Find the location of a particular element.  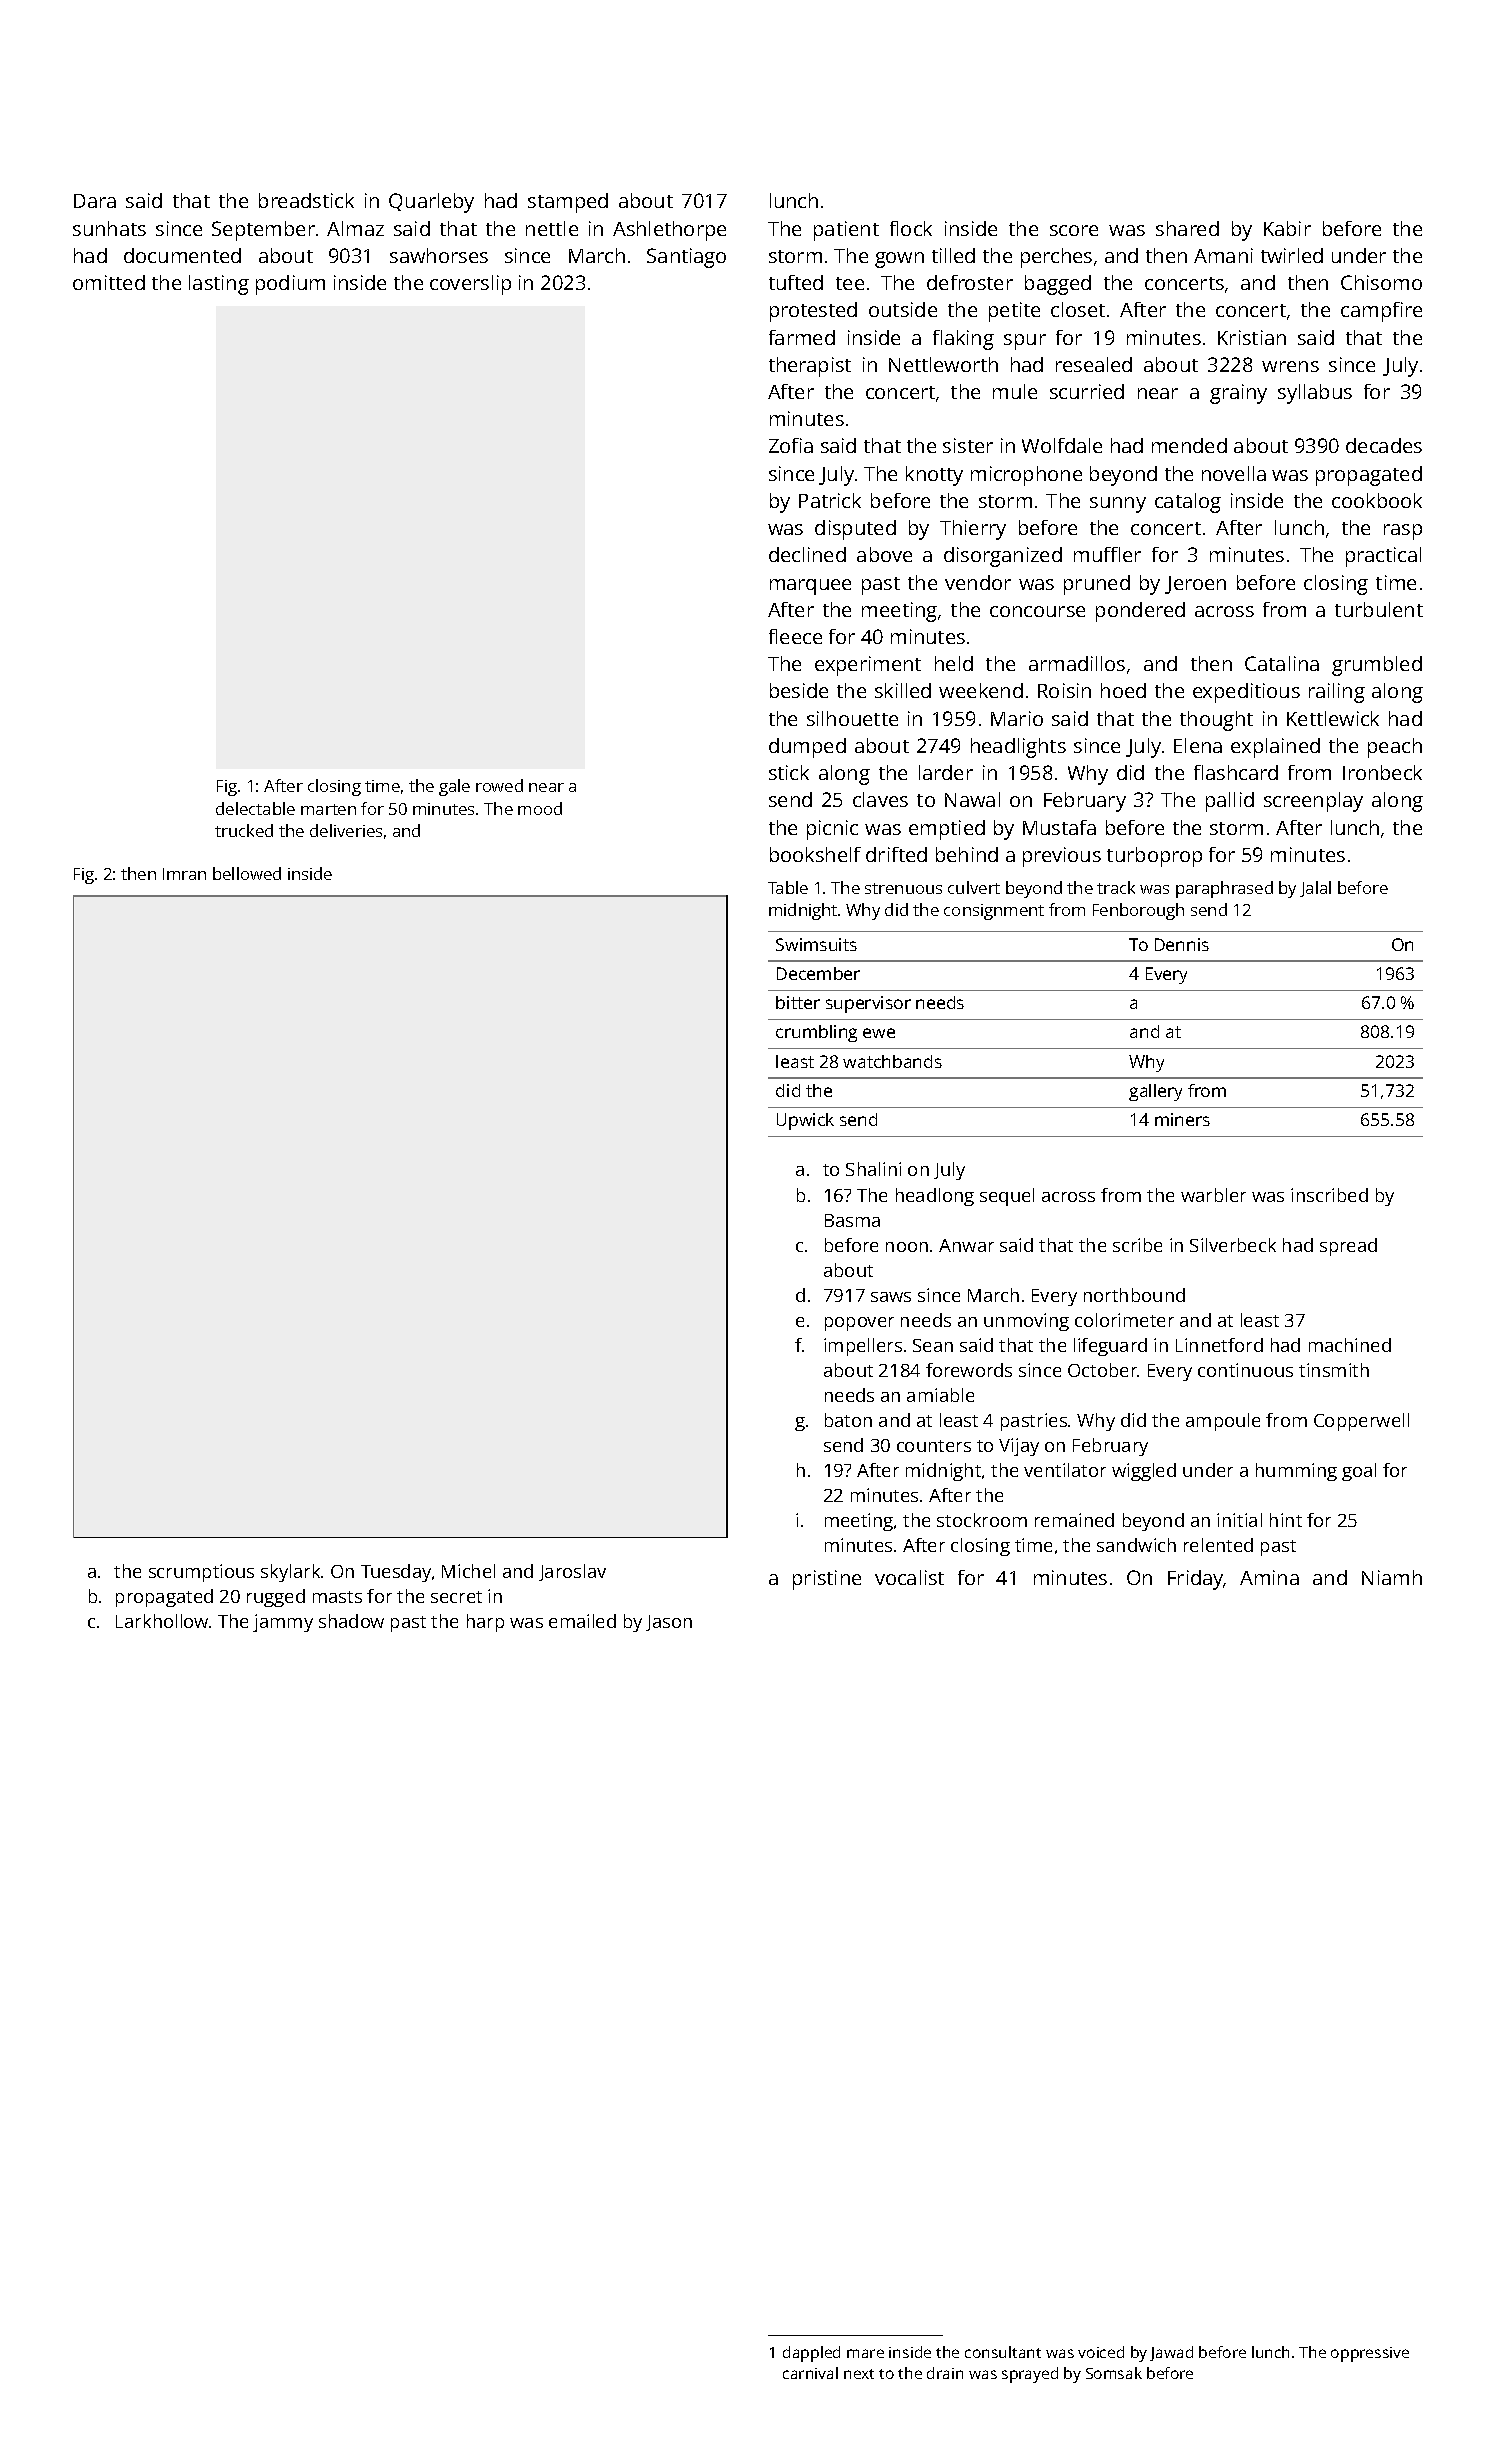

Jalal is located at coordinates (1315, 889).
